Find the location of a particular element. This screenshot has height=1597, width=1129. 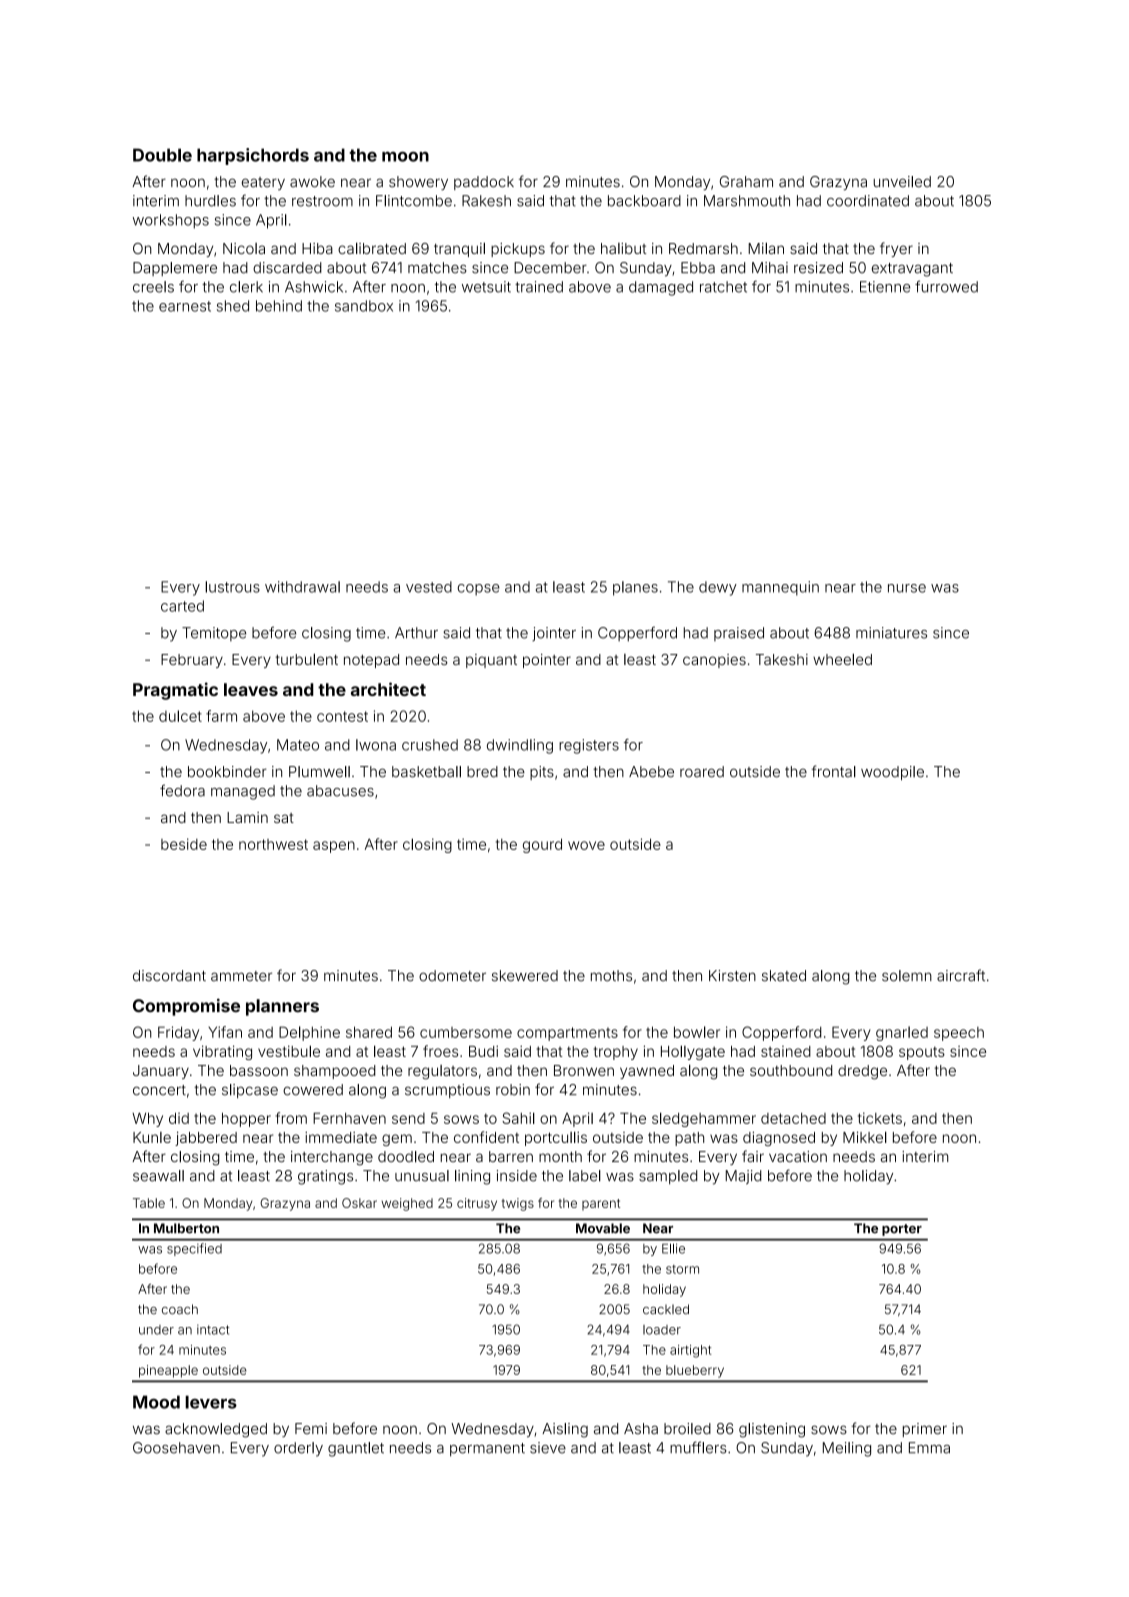

stained is located at coordinates (786, 1051).
